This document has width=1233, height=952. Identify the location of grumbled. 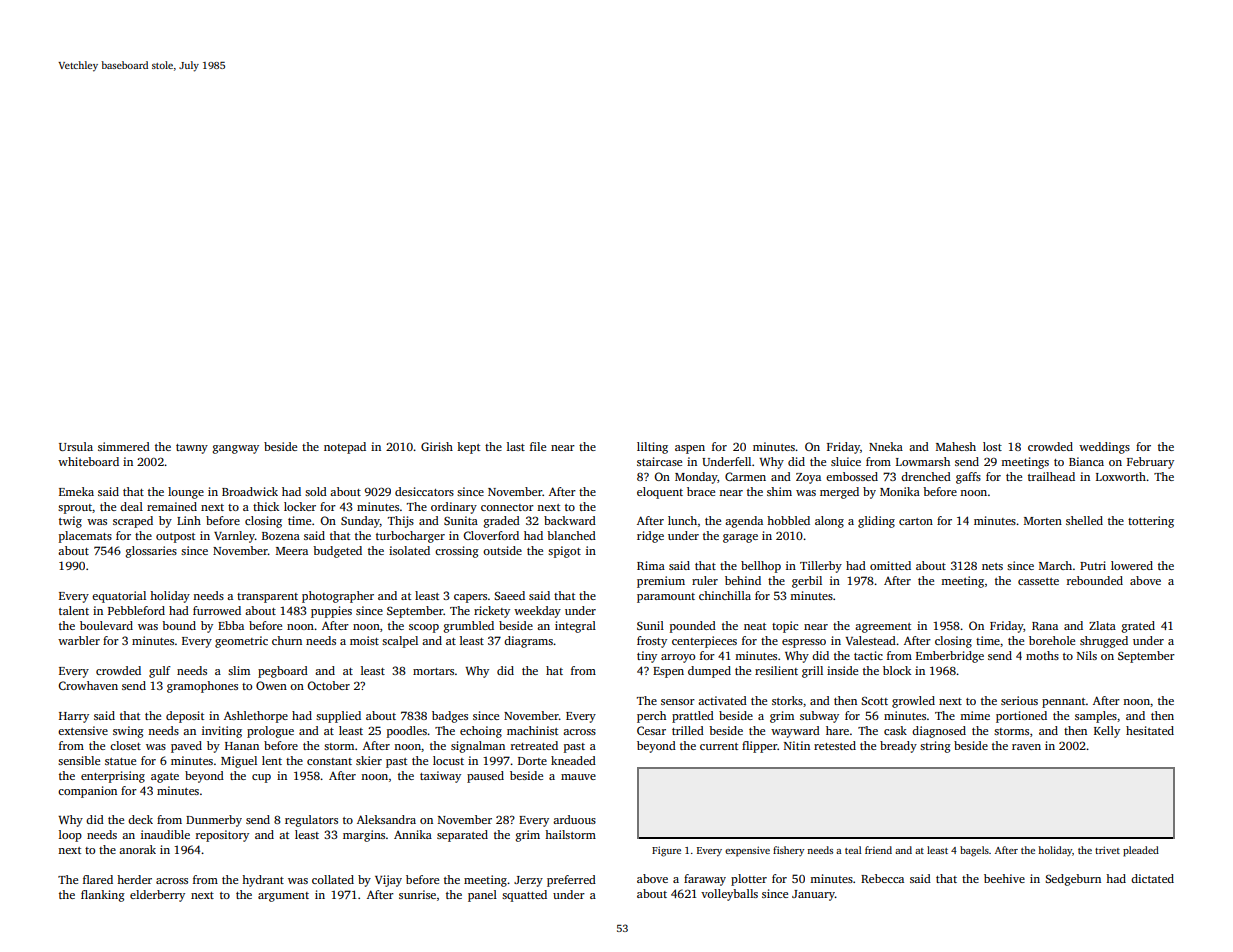
(469, 627).
